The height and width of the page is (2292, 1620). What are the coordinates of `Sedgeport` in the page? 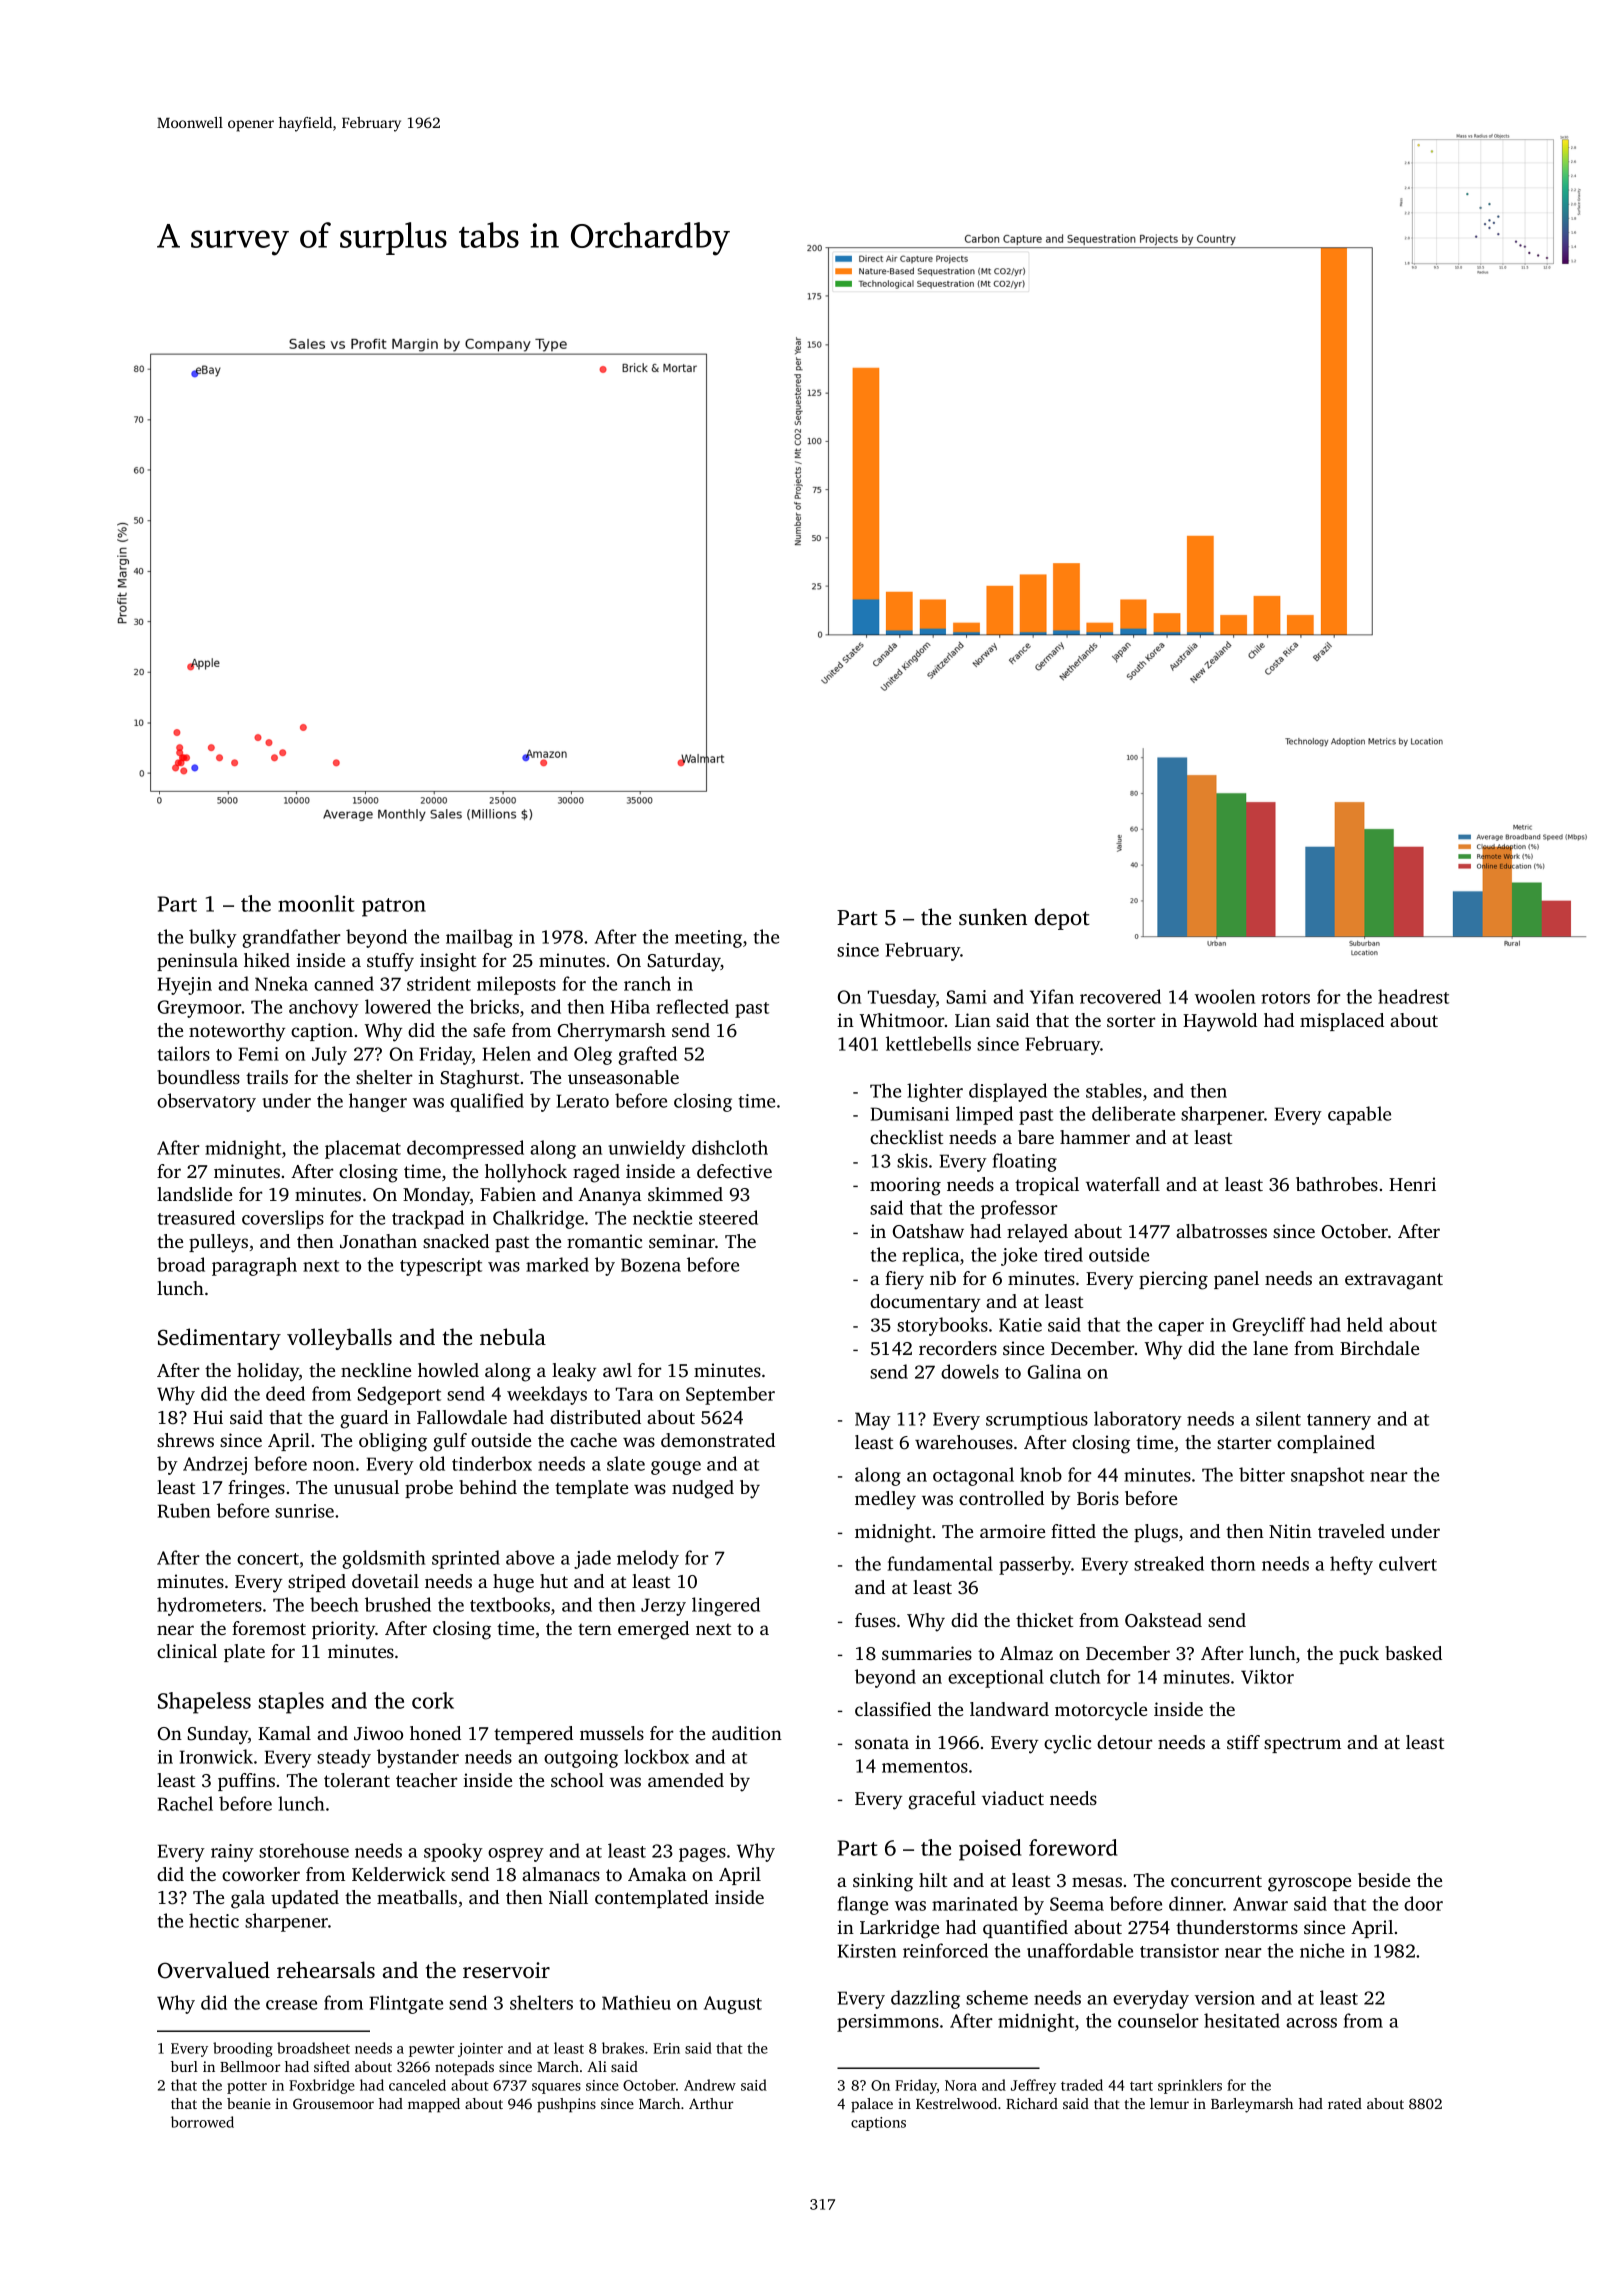 It's located at (399, 1395).
